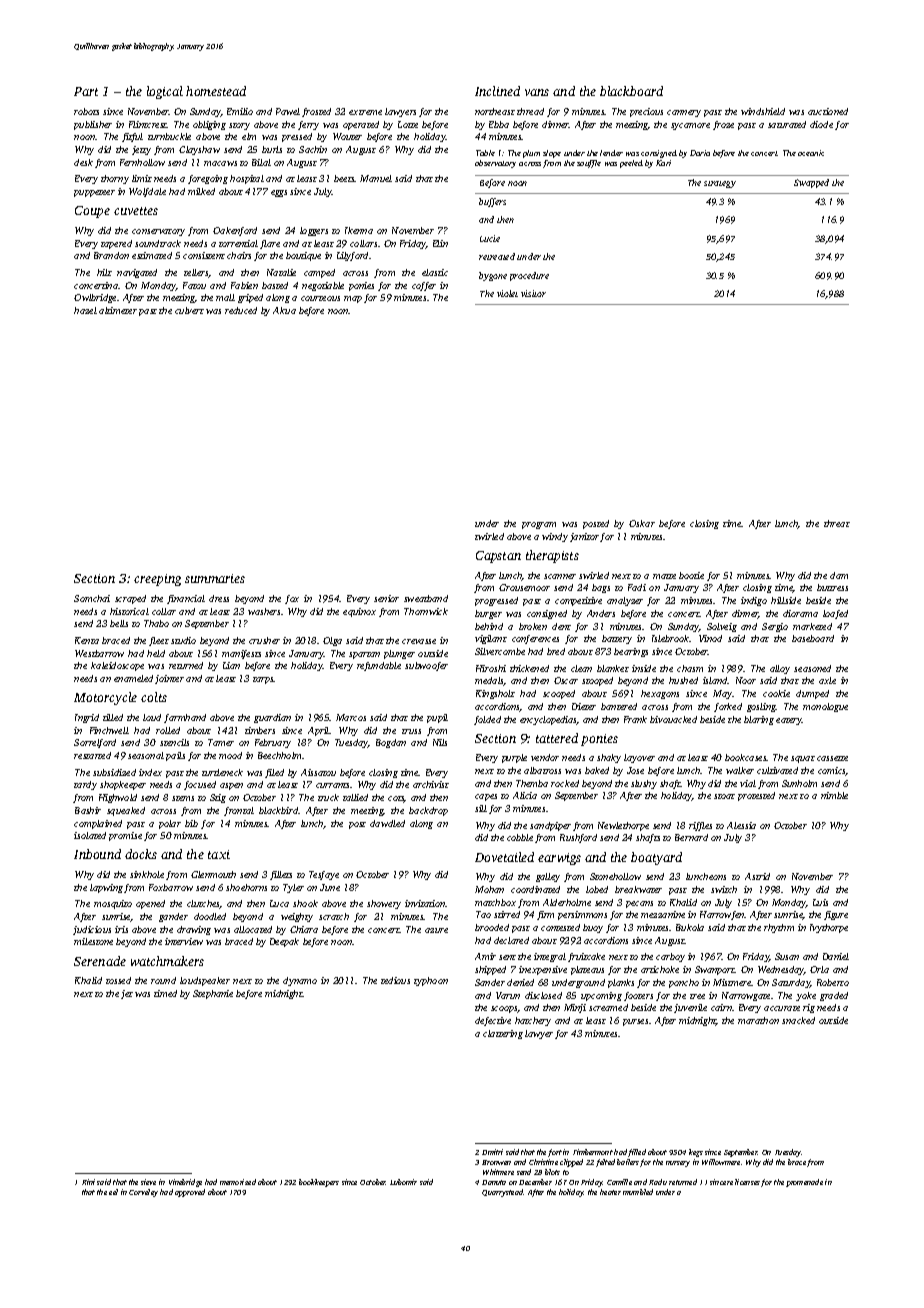 The image size is (924, 1308). Describe the element at coordinates (533, 293) in the screenshot. I see `visitor` at that location.
